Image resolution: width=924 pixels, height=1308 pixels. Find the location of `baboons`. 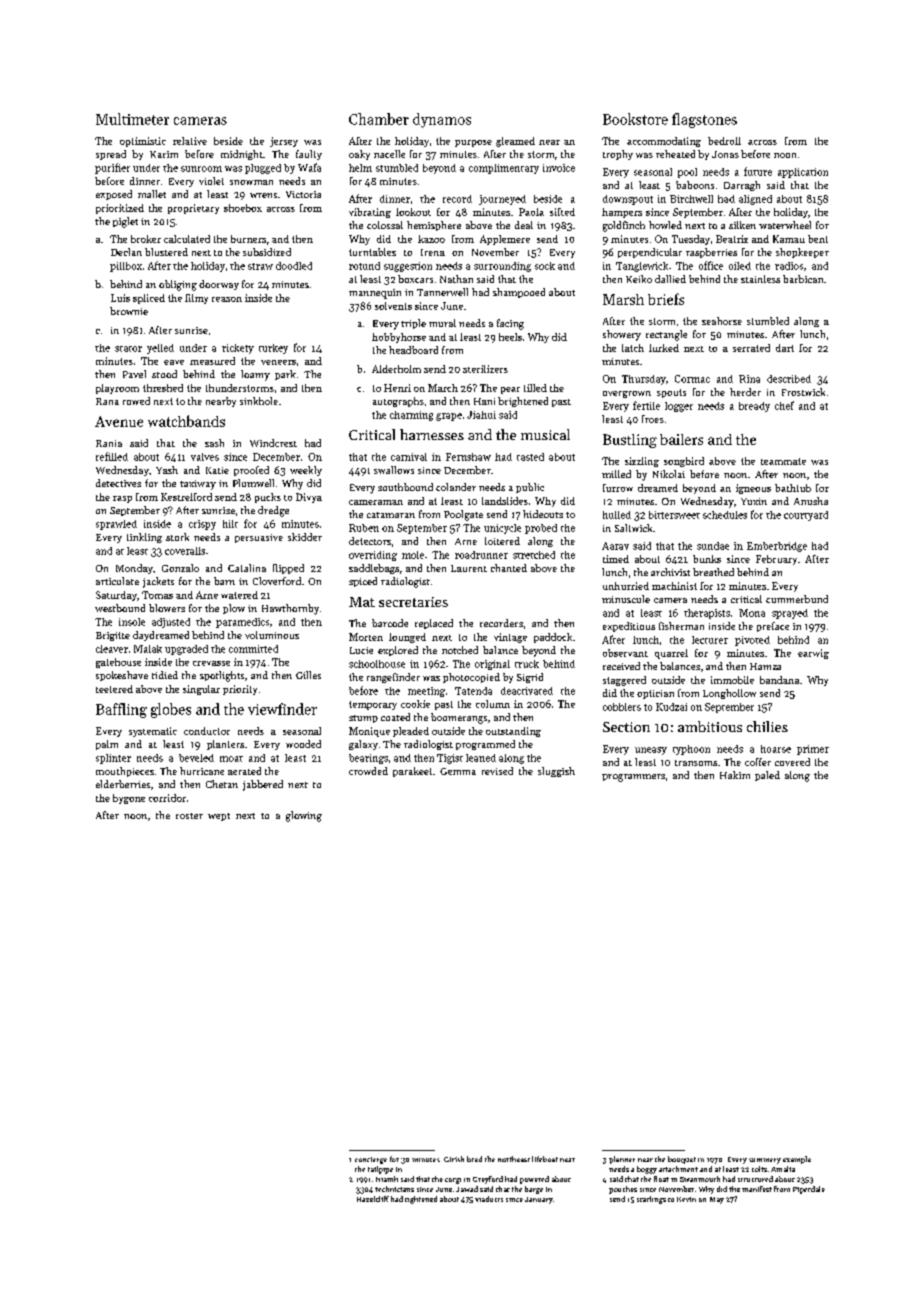

baboons is located at coordinates (695, 185).
